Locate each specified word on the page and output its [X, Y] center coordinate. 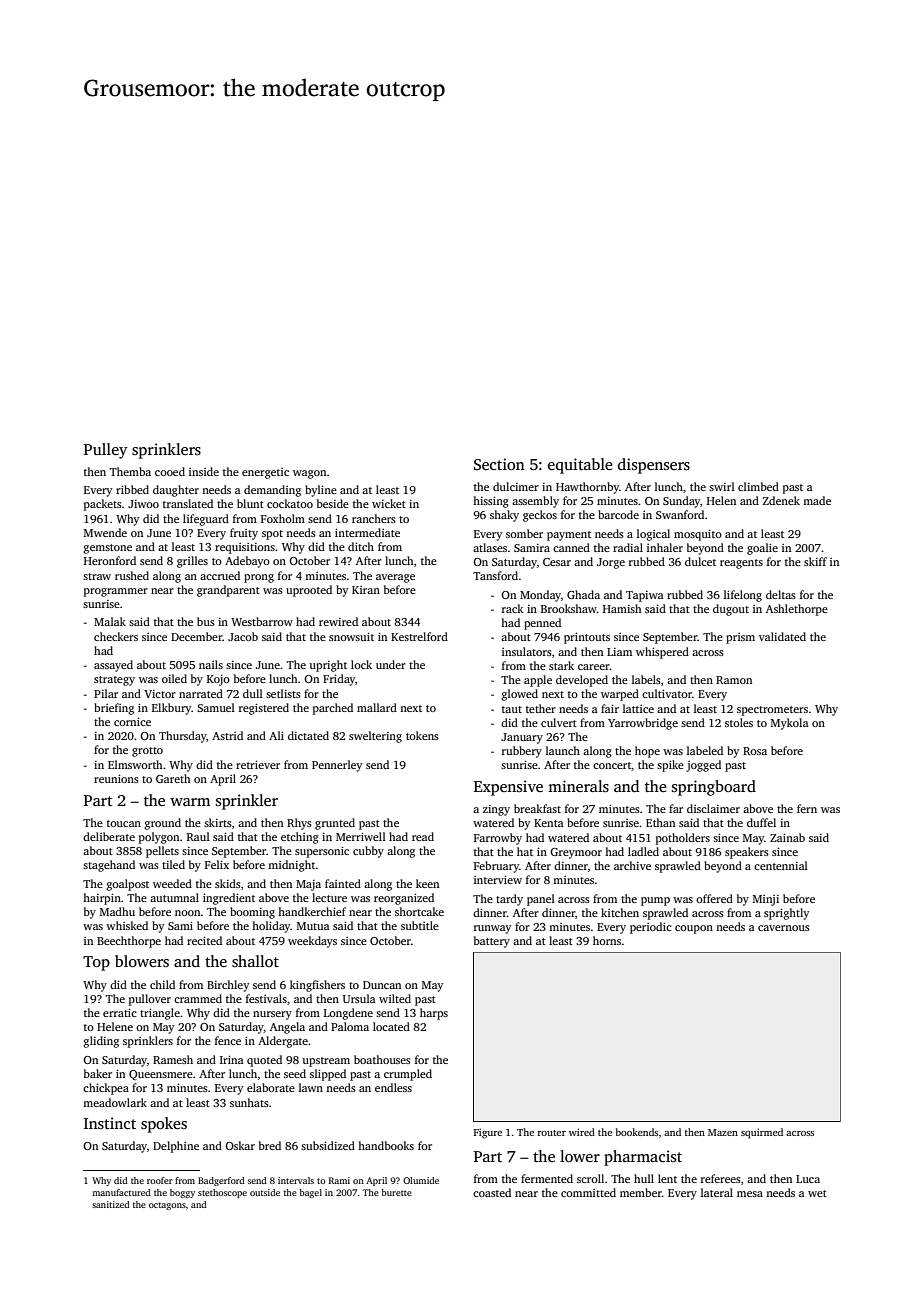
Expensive [508, 788]
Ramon [734, 680]
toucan [124, 823]
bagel [310, 1193]
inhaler [665, 547]
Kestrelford [419, 636]
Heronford [110, 560]
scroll [590, 1178]
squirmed [762, 1133]
